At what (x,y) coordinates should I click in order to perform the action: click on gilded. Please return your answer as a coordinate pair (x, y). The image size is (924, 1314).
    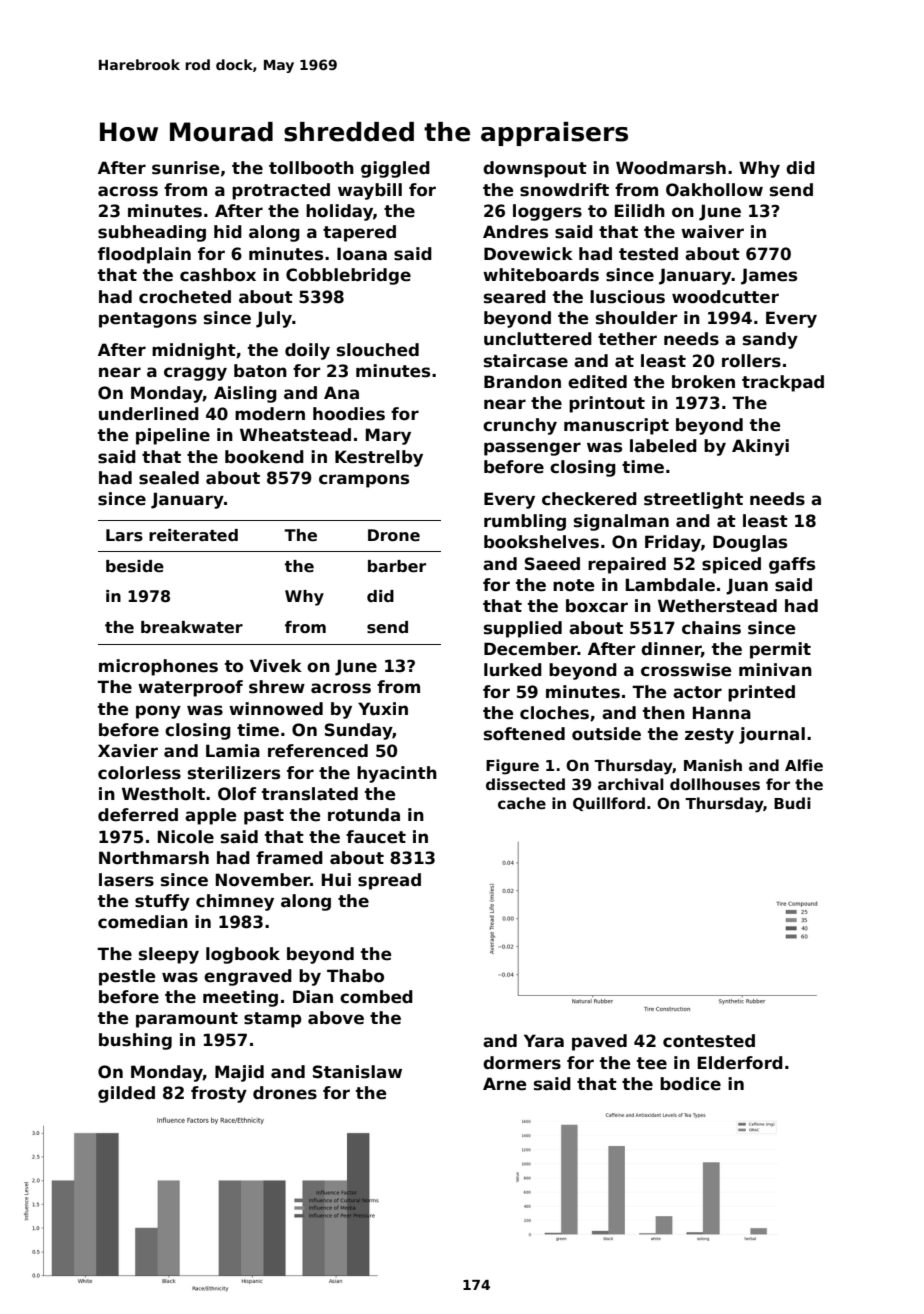
    Looking at the image, I should click on (126, 1094).
